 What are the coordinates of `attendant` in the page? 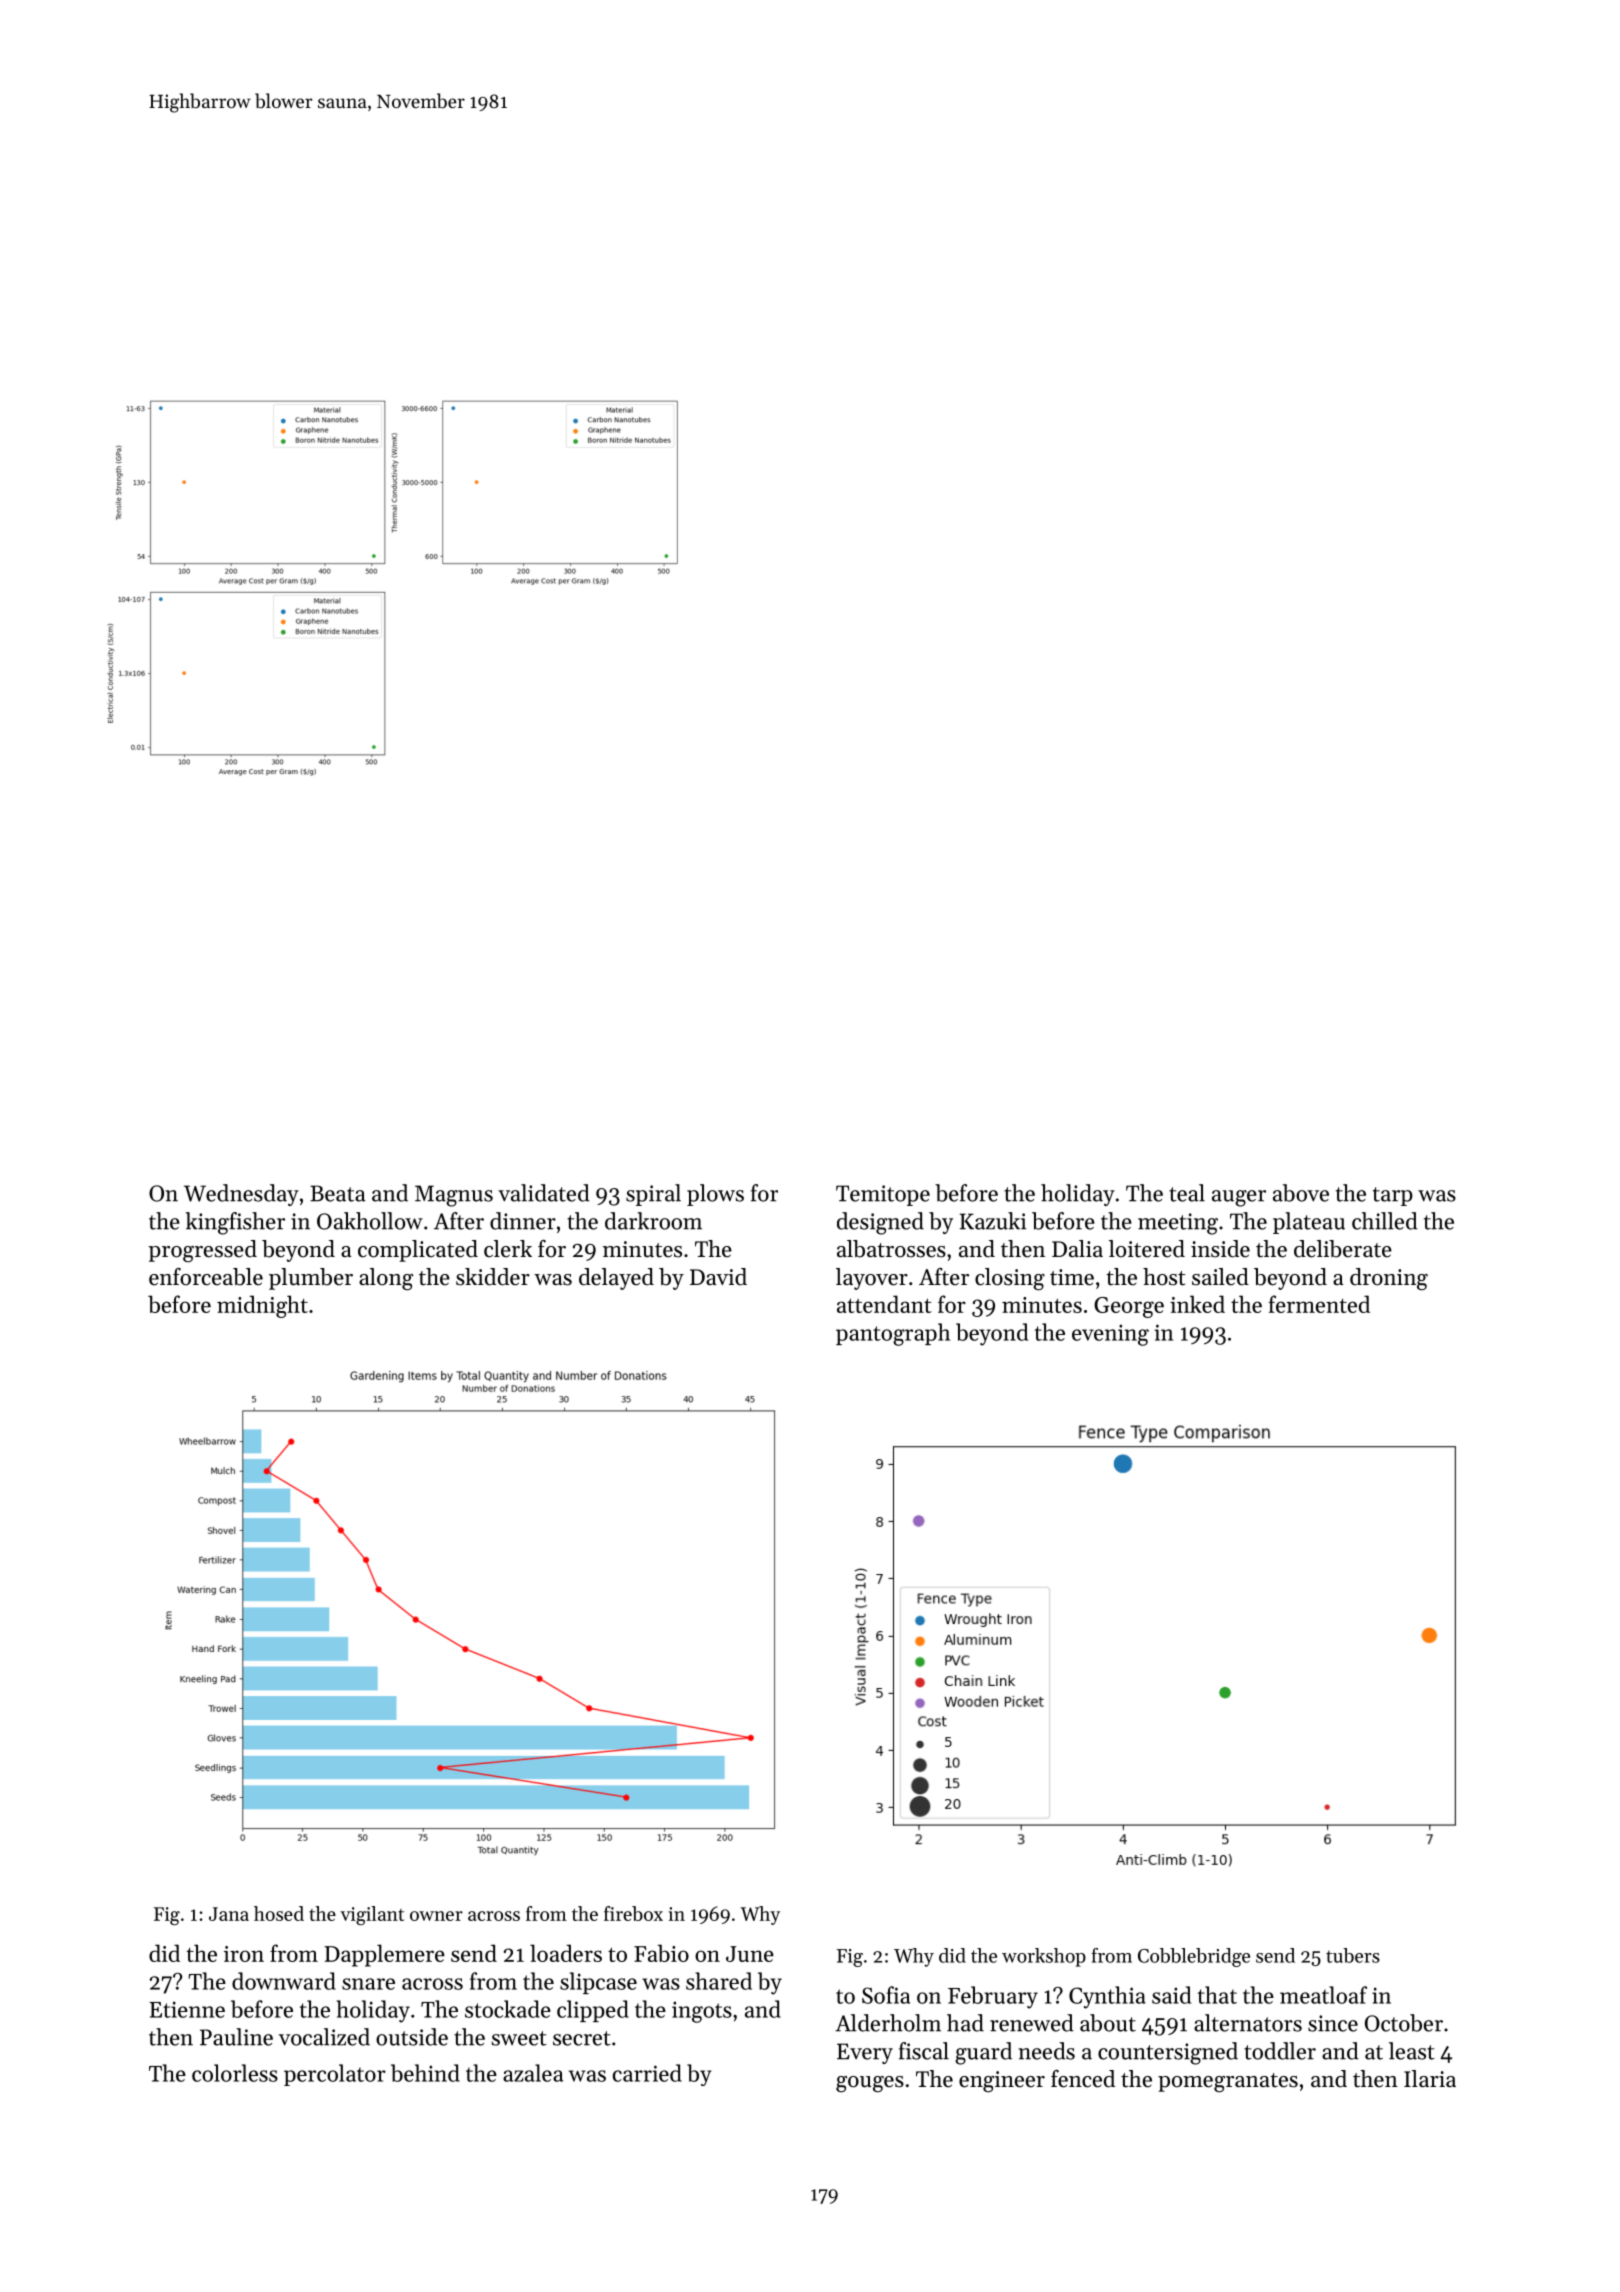 It's located at (884, 1304).
